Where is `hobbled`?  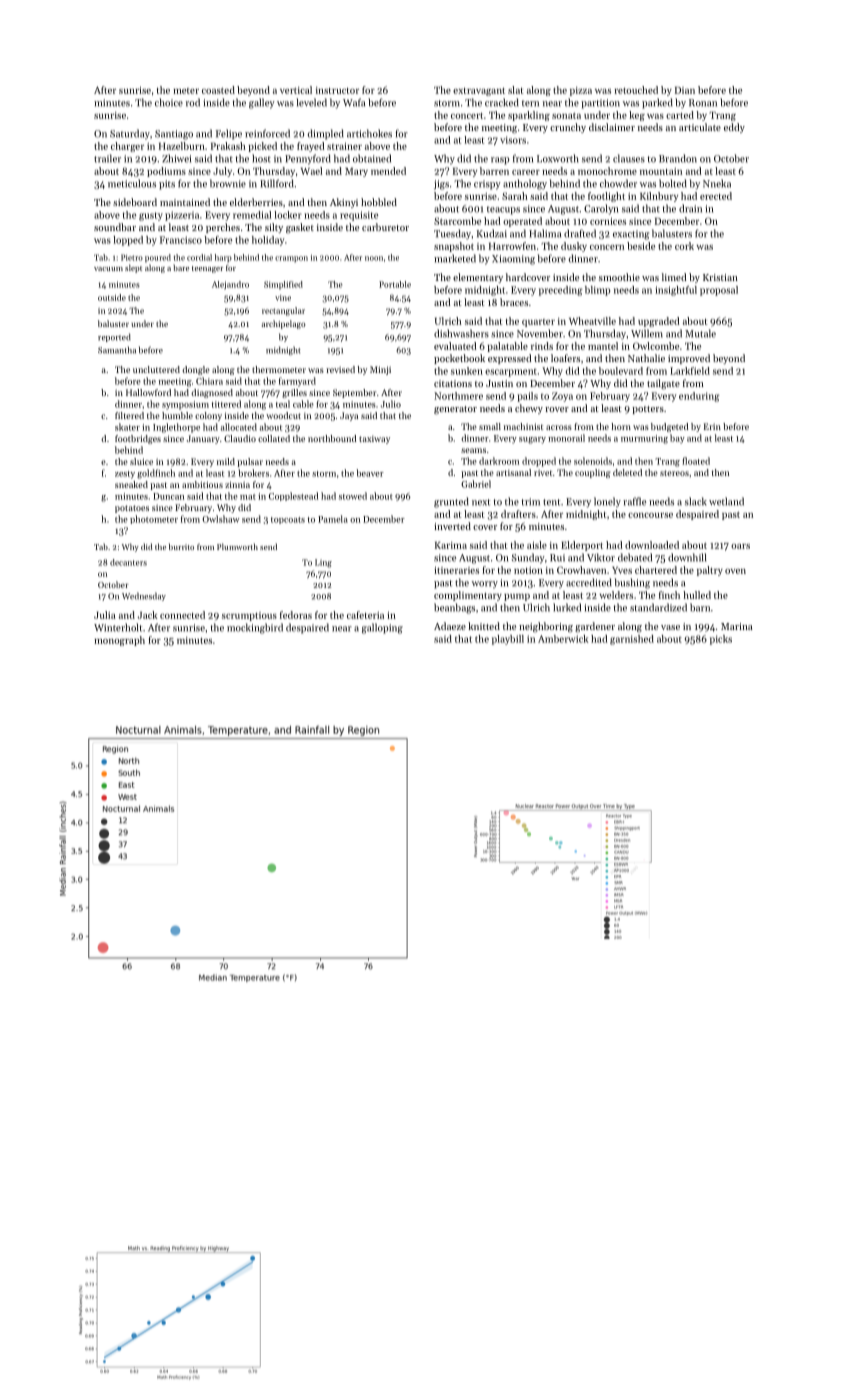
hobbled is located at coordinates (379, 202).
